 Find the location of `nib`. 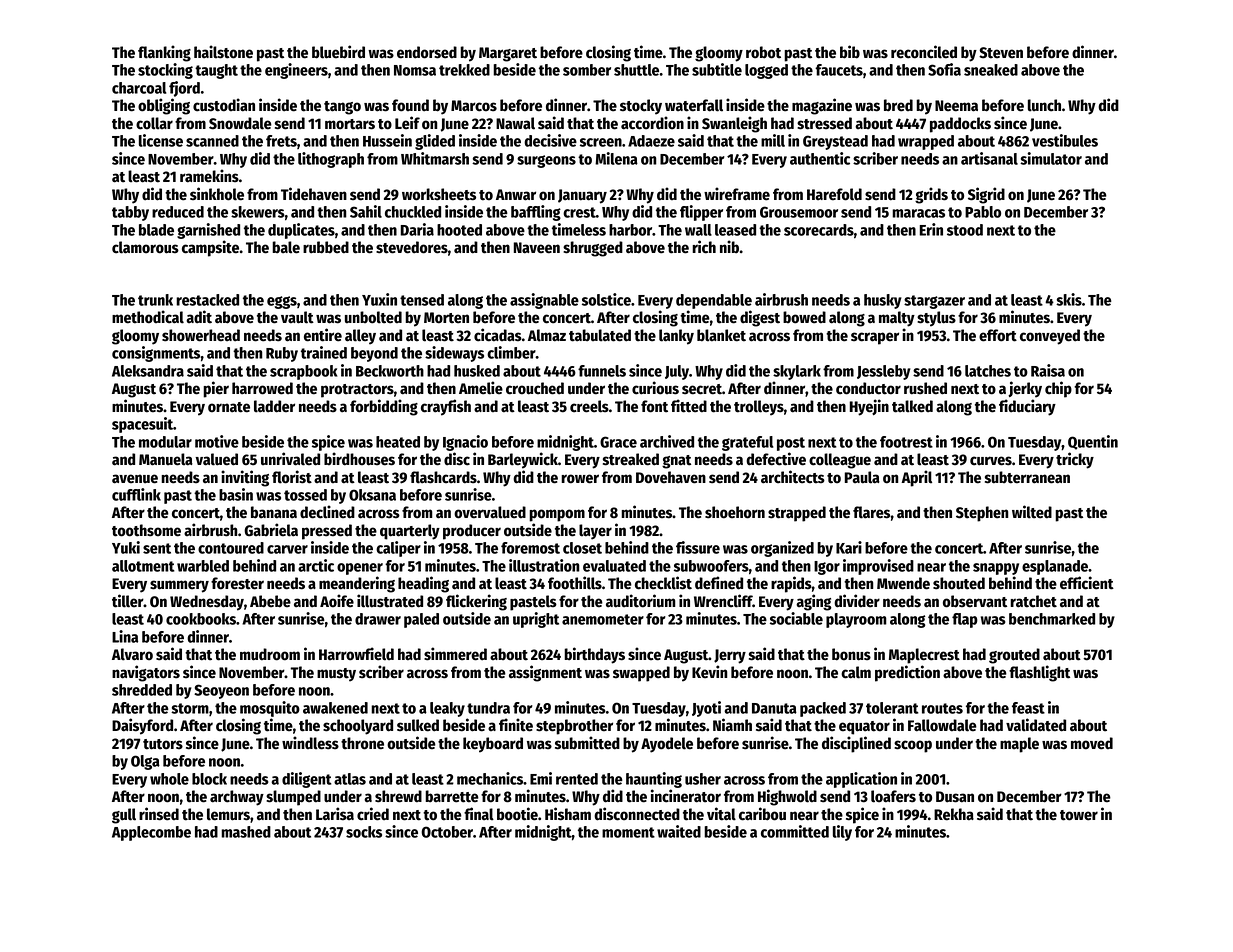

nib is located at coordinates (729, 247).
